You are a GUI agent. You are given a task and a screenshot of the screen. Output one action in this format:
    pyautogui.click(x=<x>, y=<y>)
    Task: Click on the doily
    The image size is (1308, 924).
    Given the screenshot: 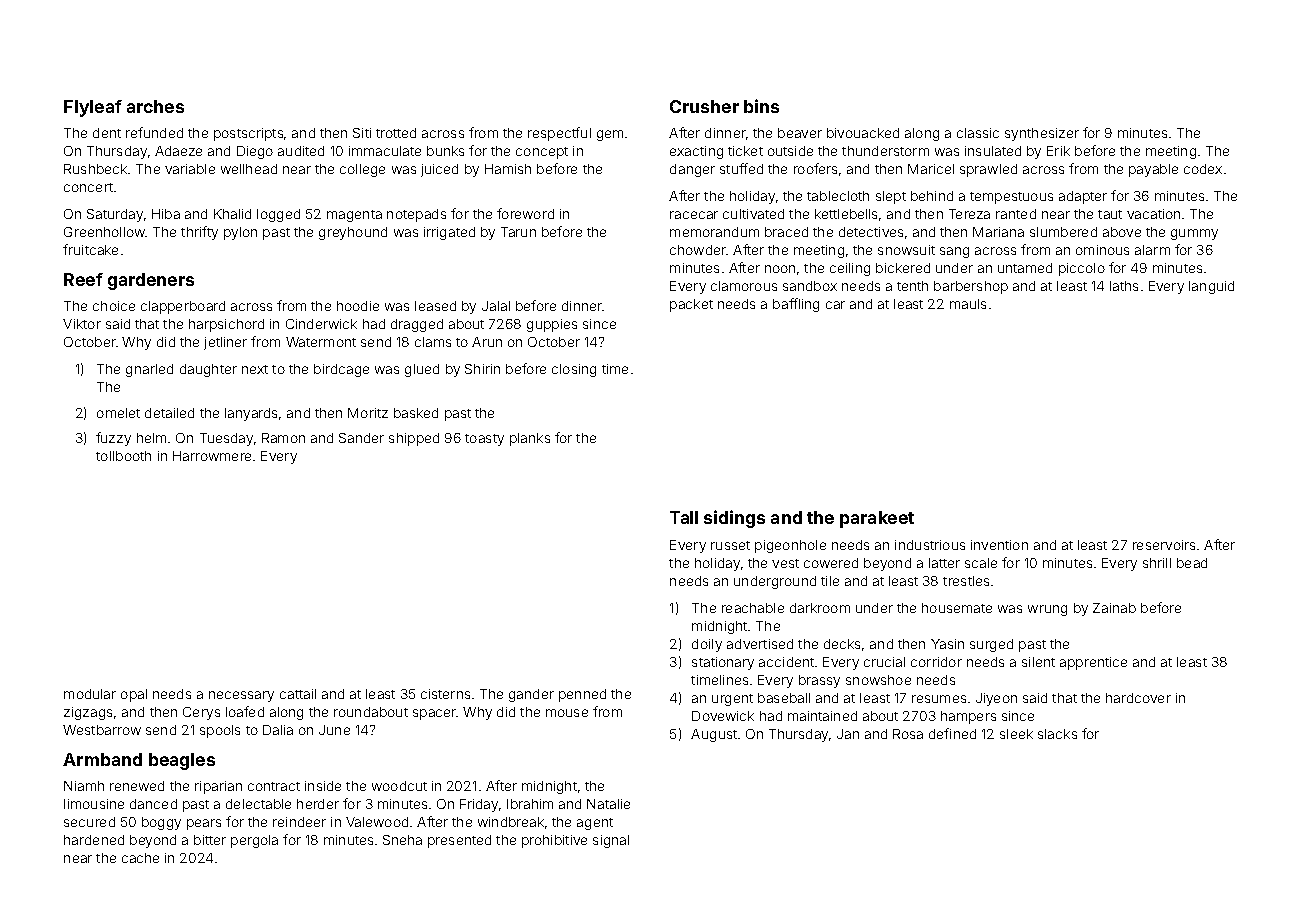 What is the action you would take?
    pyautogui.click(x=707, y=645)
